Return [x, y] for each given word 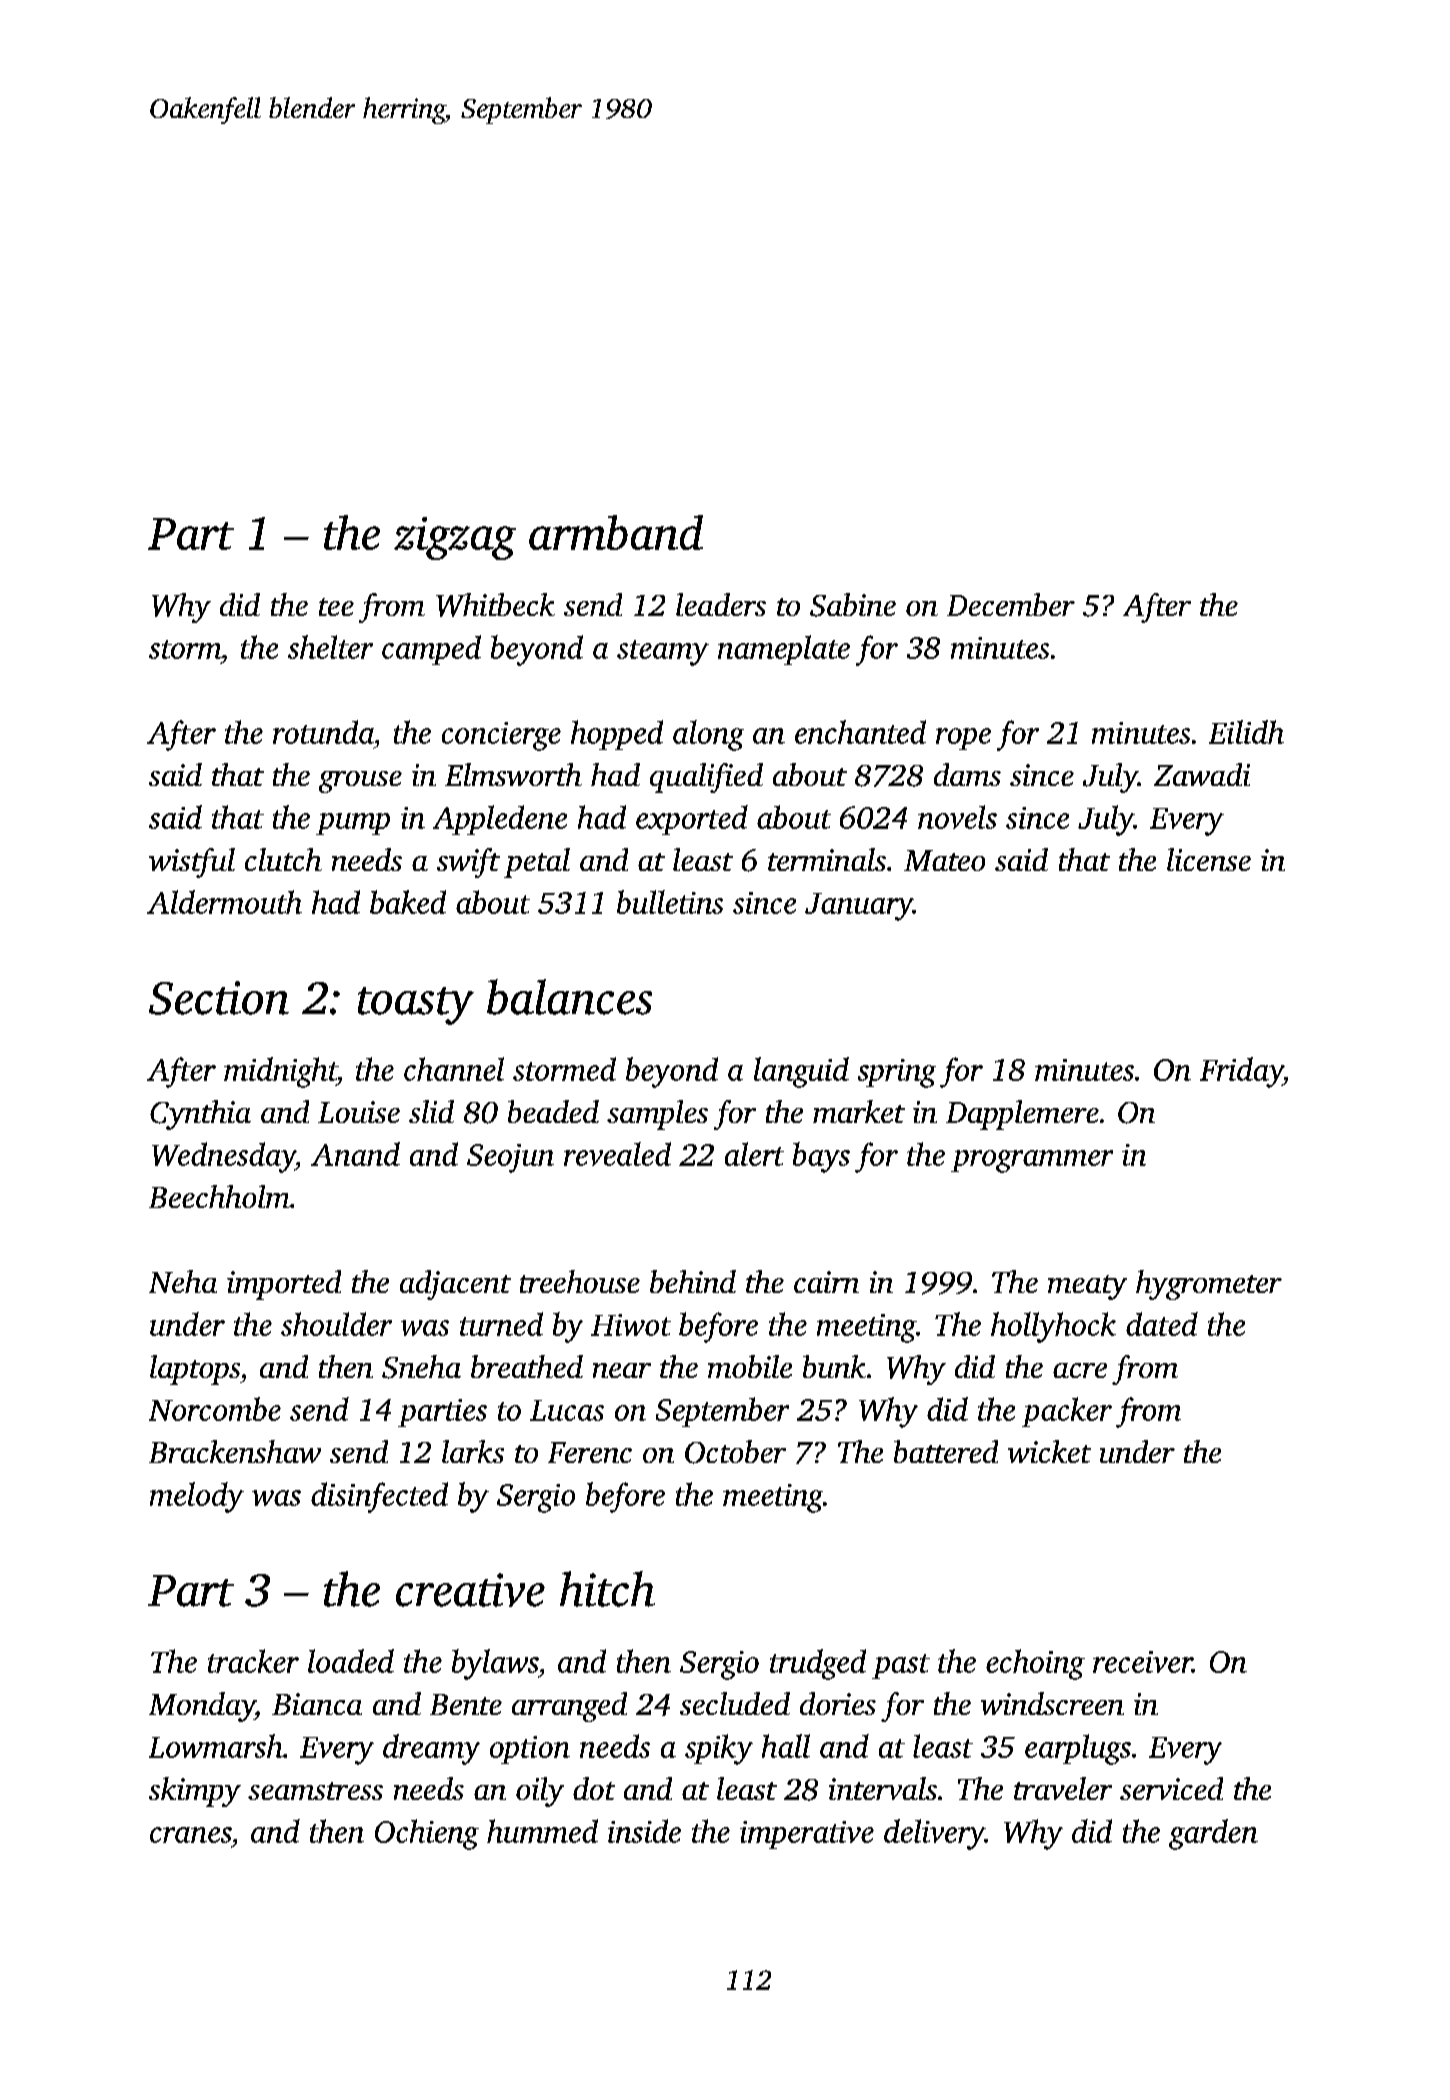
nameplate [784, 650]
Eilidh [1246, 732]
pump [353, 824]
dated [1162, 1324]
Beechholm [219, 1196]
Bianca [317, 1704]
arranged [569, 1707]
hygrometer [1209, 1285]
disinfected [379, 1497]
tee [336, 607]
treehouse [580, 1281]
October [735, 1452]
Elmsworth [513, 774]
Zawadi [1202, 774]
